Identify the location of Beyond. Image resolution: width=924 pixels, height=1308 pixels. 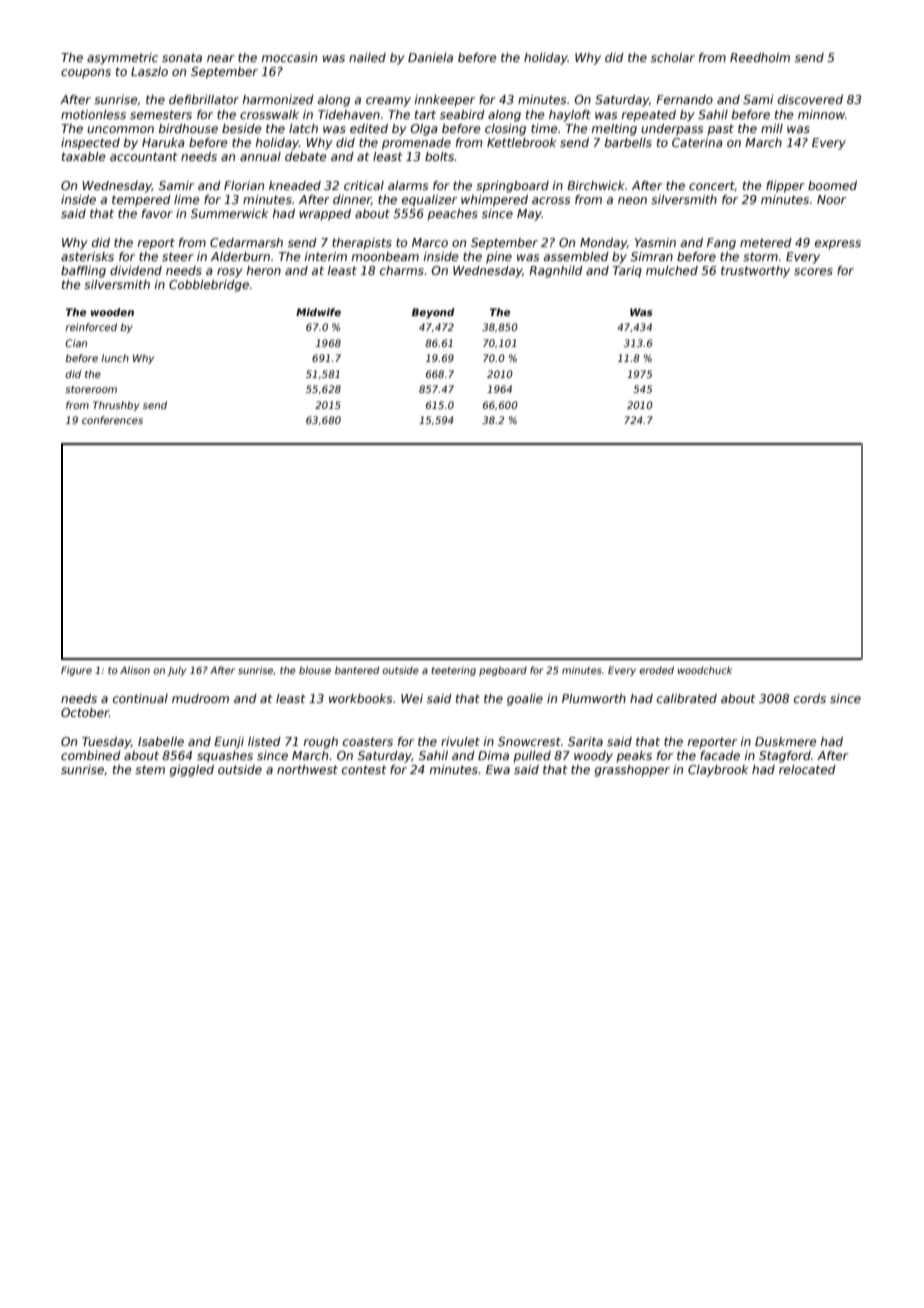
(433, 313).
